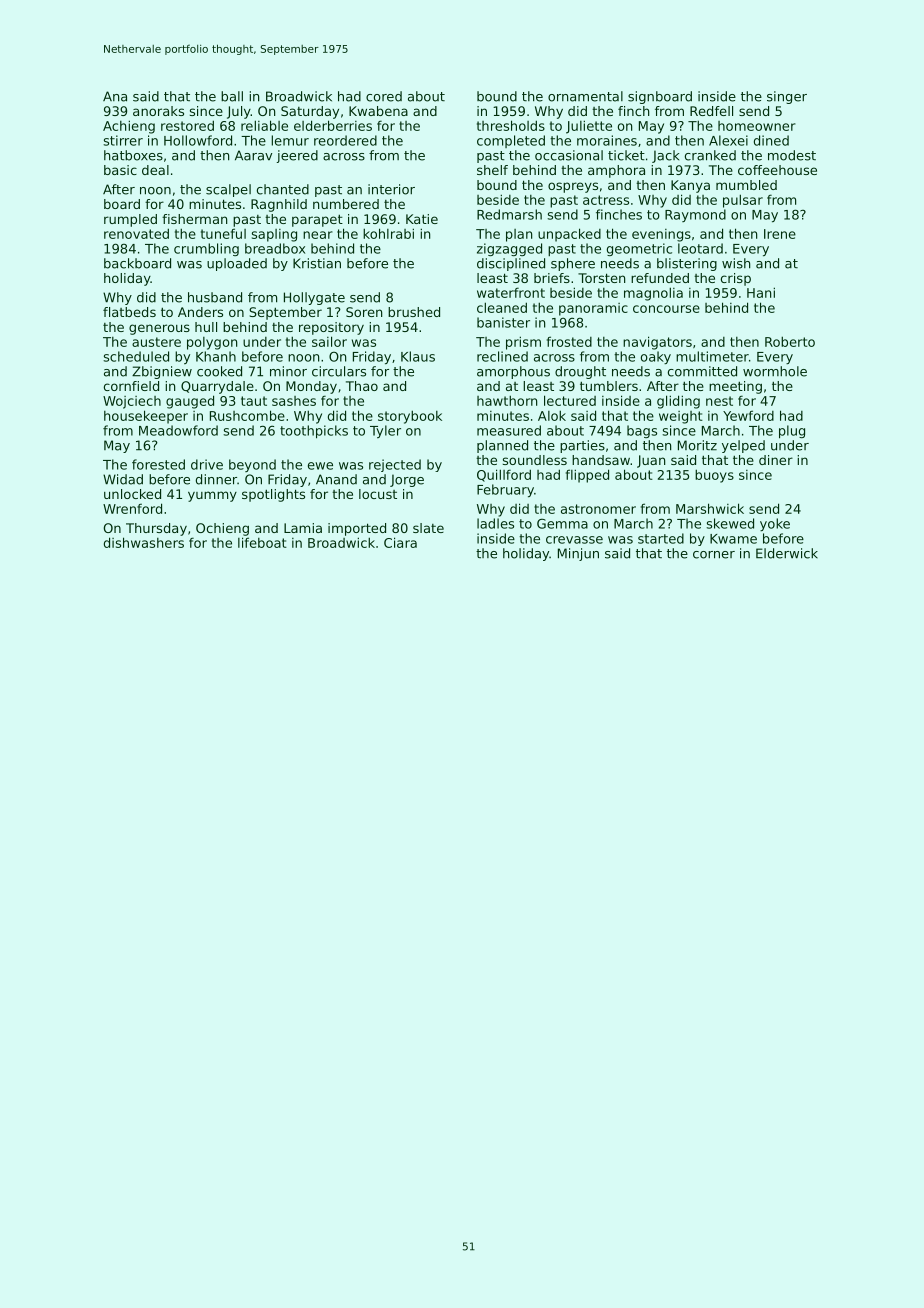 The height and width of the screenshot is (1308, 924). Describe the element at coordinates (656, 357) in the screenshot. I see `oaky` at that location.
